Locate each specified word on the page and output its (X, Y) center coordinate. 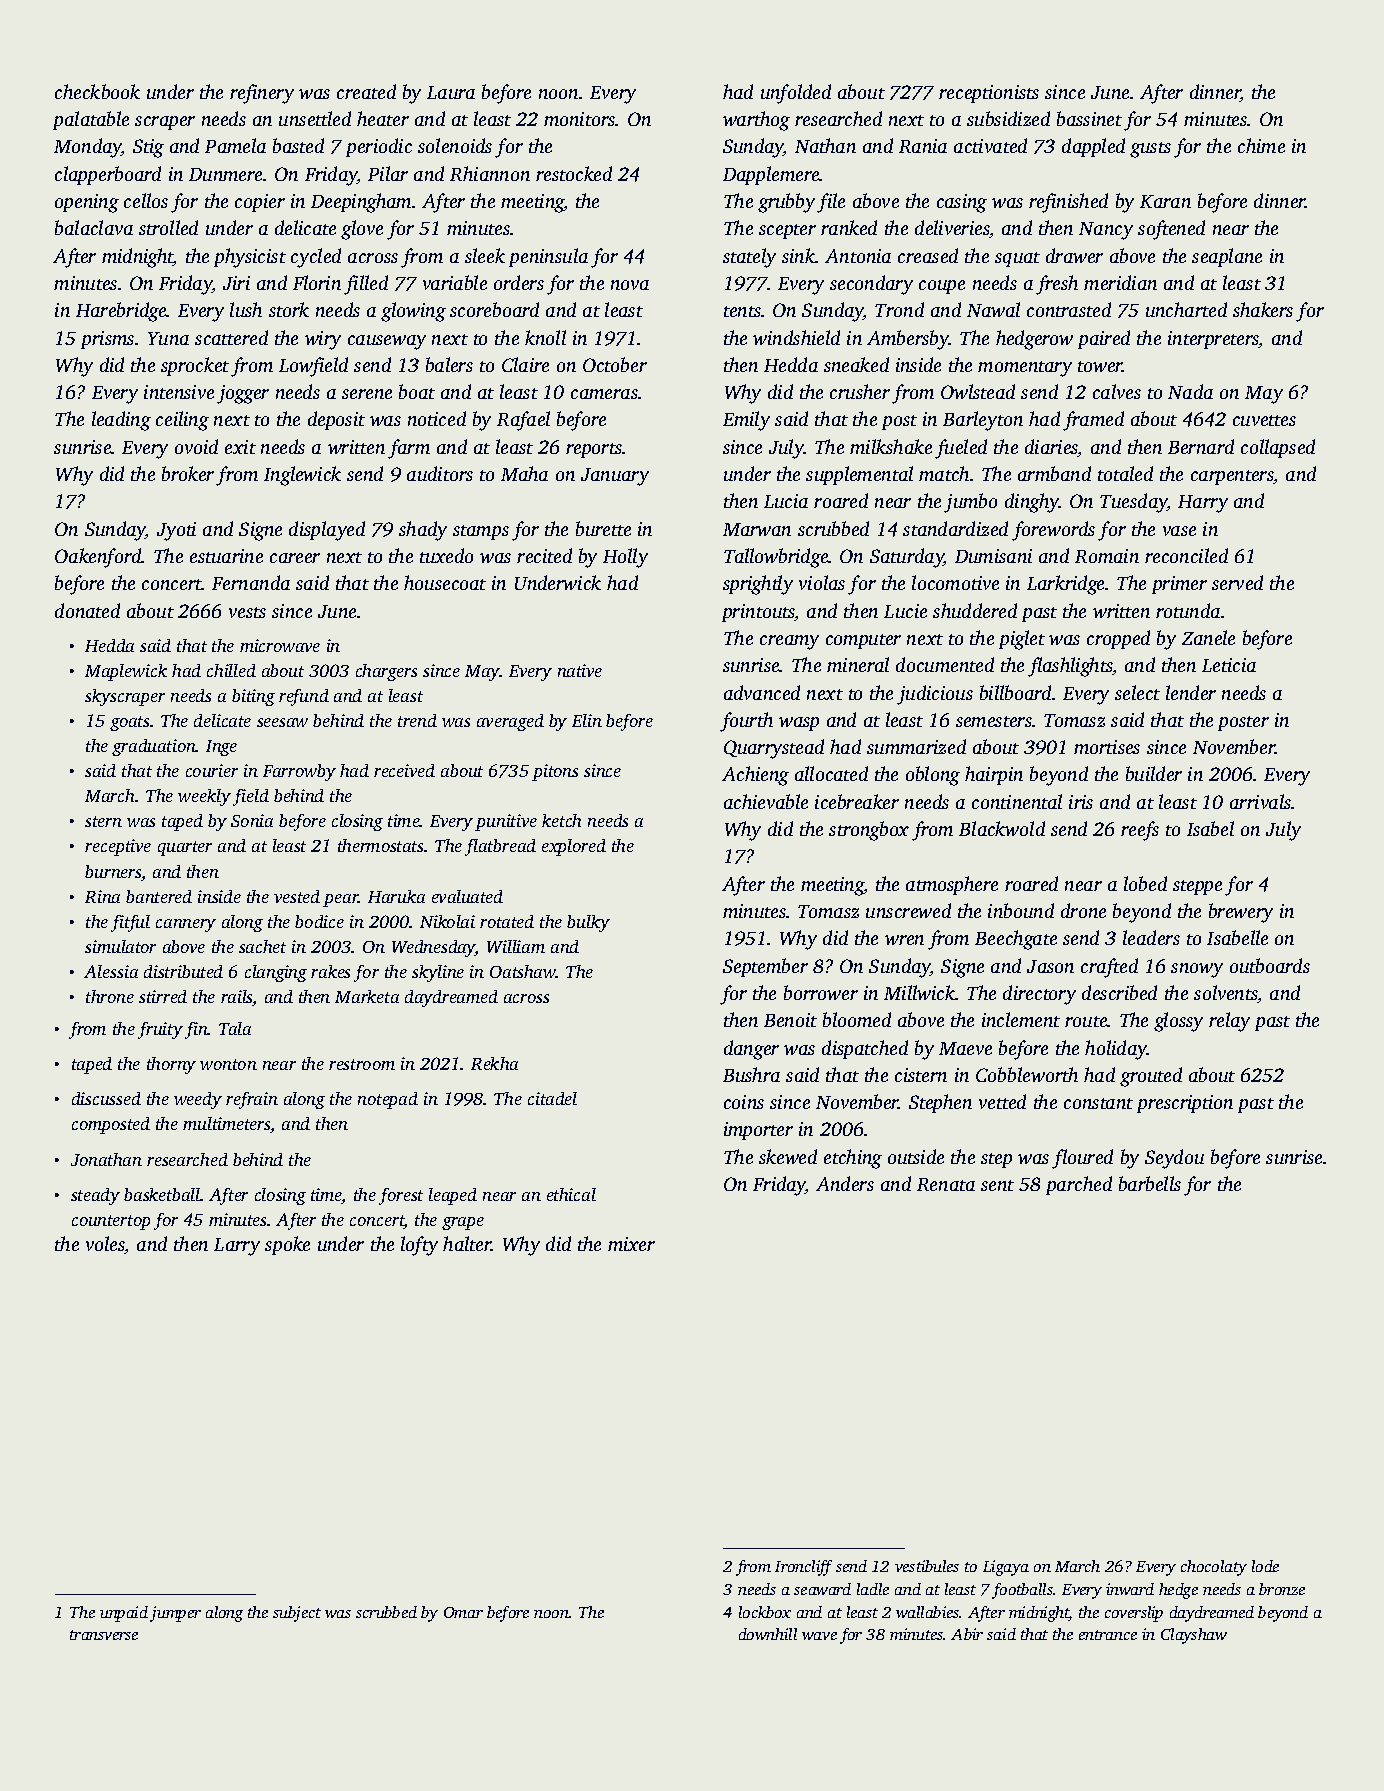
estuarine (226, 556)
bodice (319, 921)
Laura (451, 92)
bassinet (1089, 118)
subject (297, 1614)
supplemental (859, 475)
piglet (1022, 640)
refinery (262, 94)
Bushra (751, 1074)
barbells (1150, 1183)
